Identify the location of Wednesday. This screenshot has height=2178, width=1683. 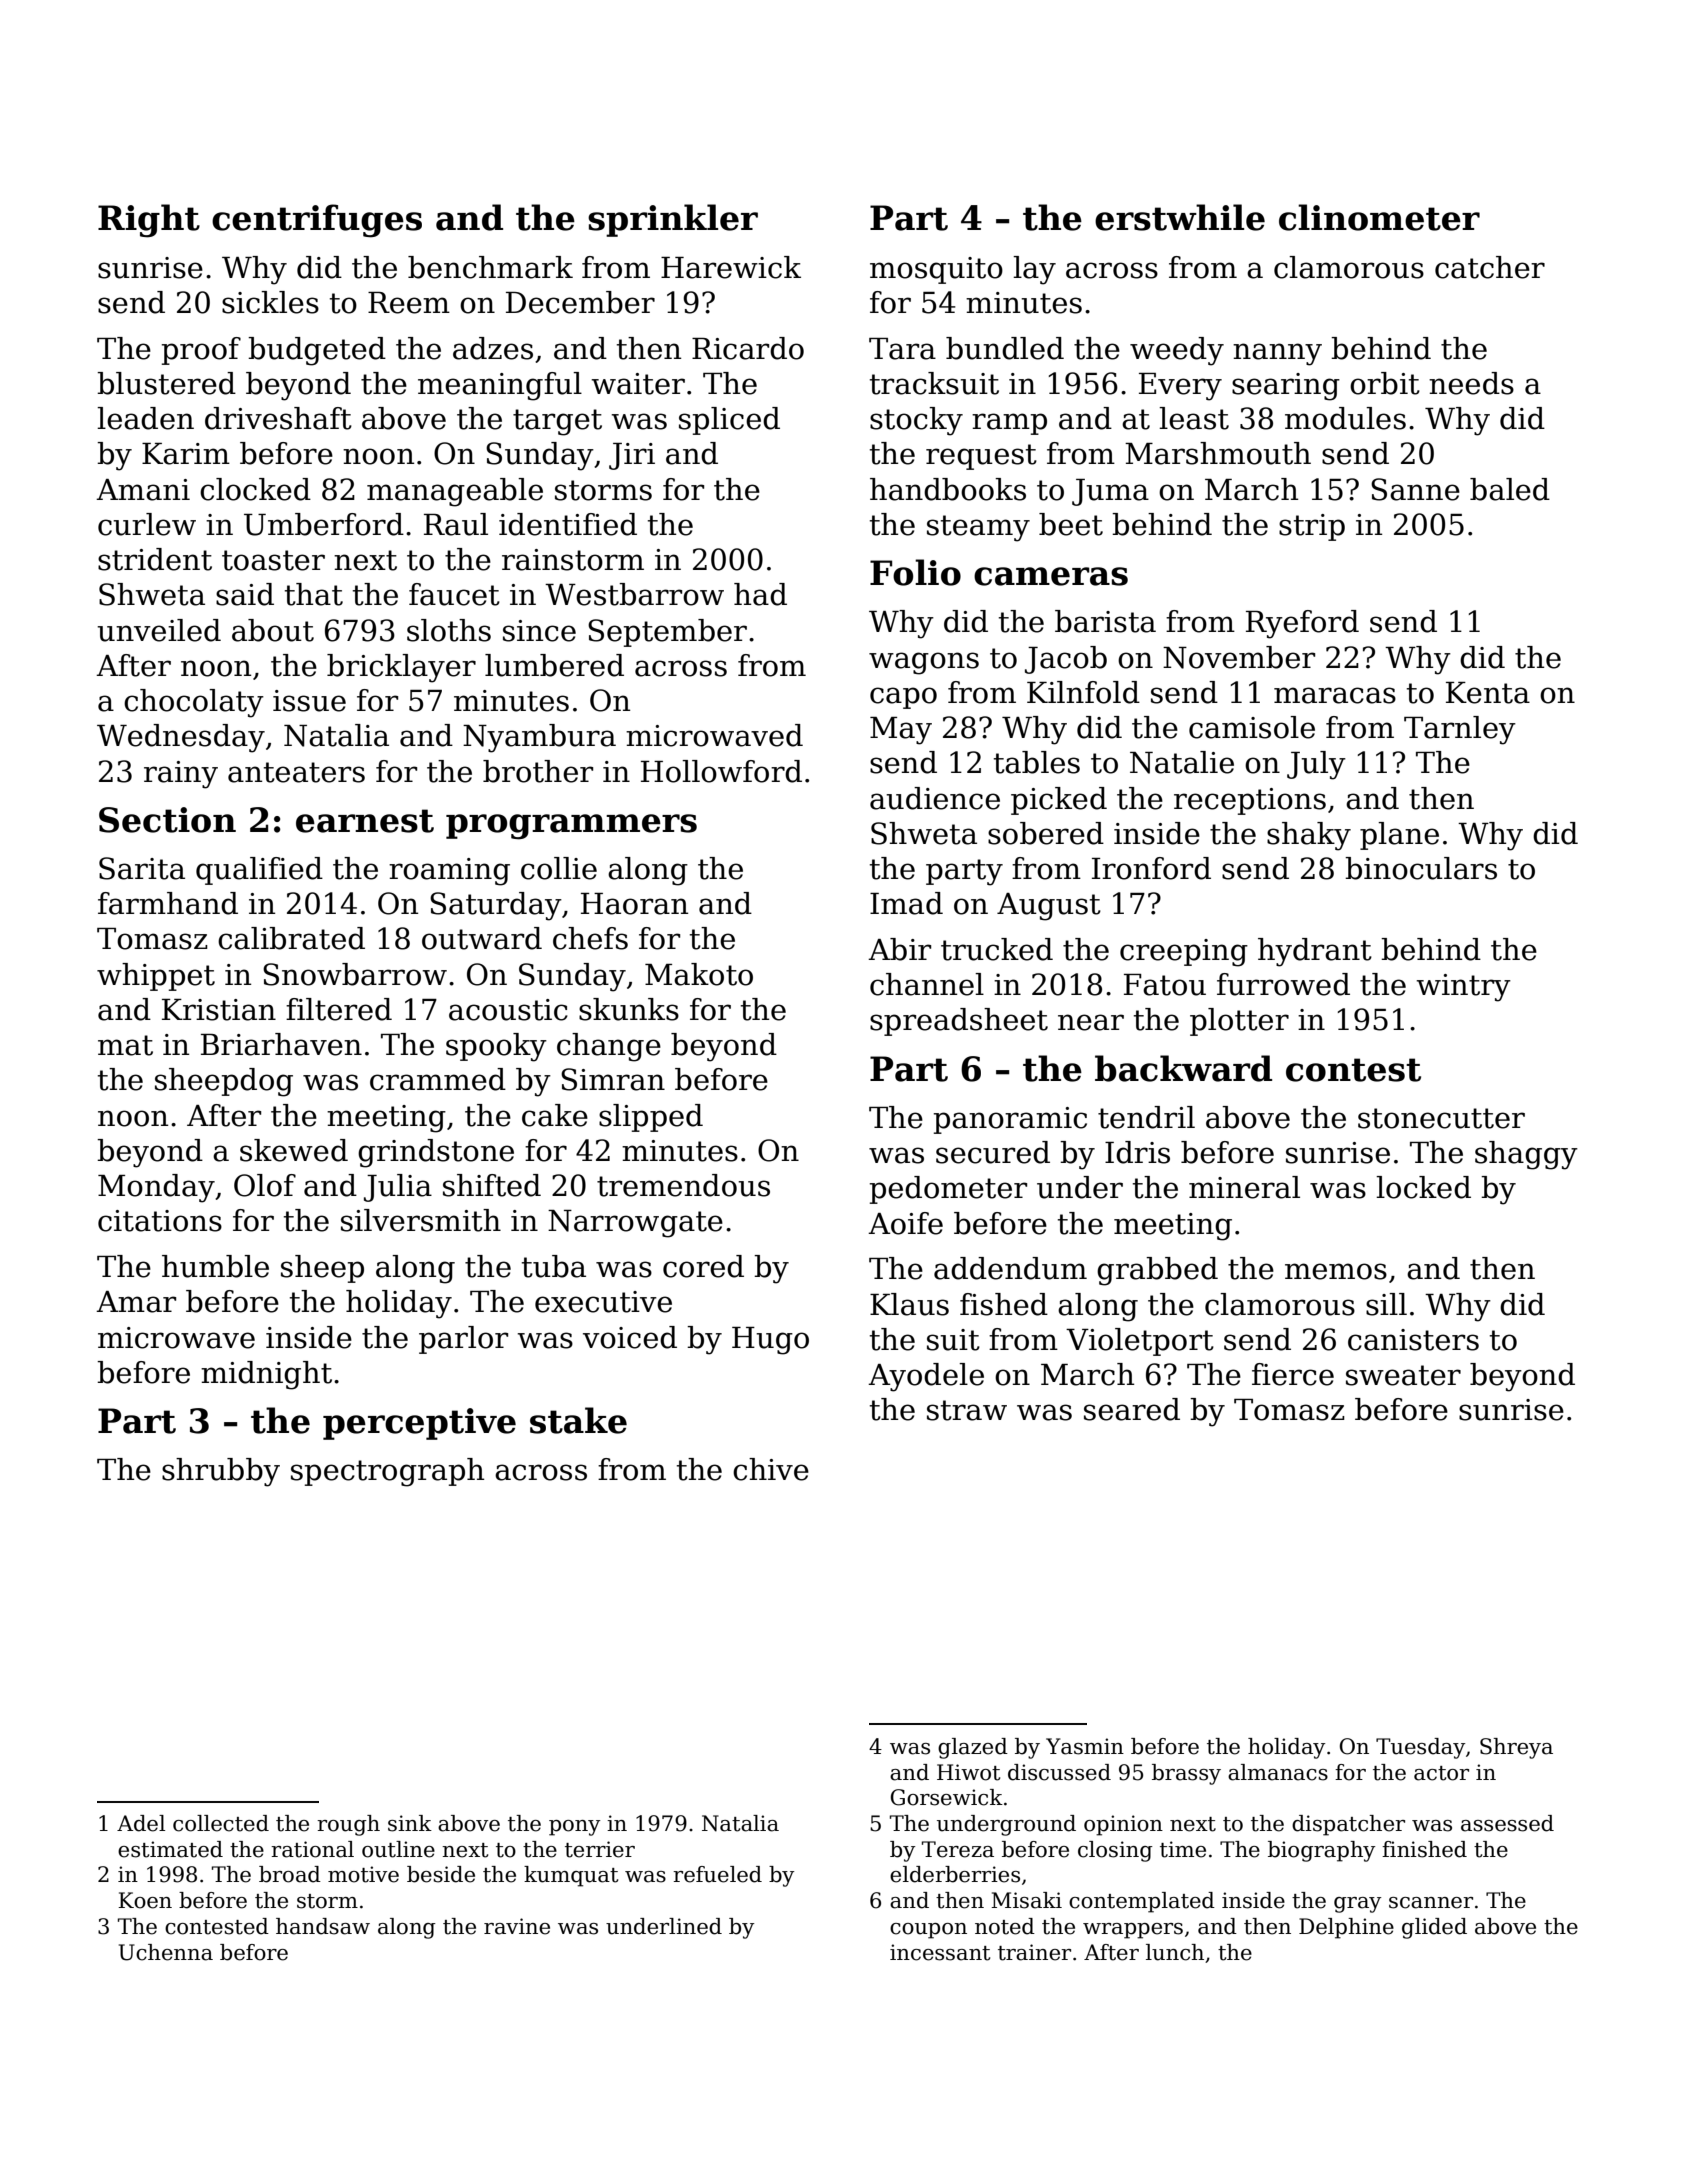
(181, 738).
